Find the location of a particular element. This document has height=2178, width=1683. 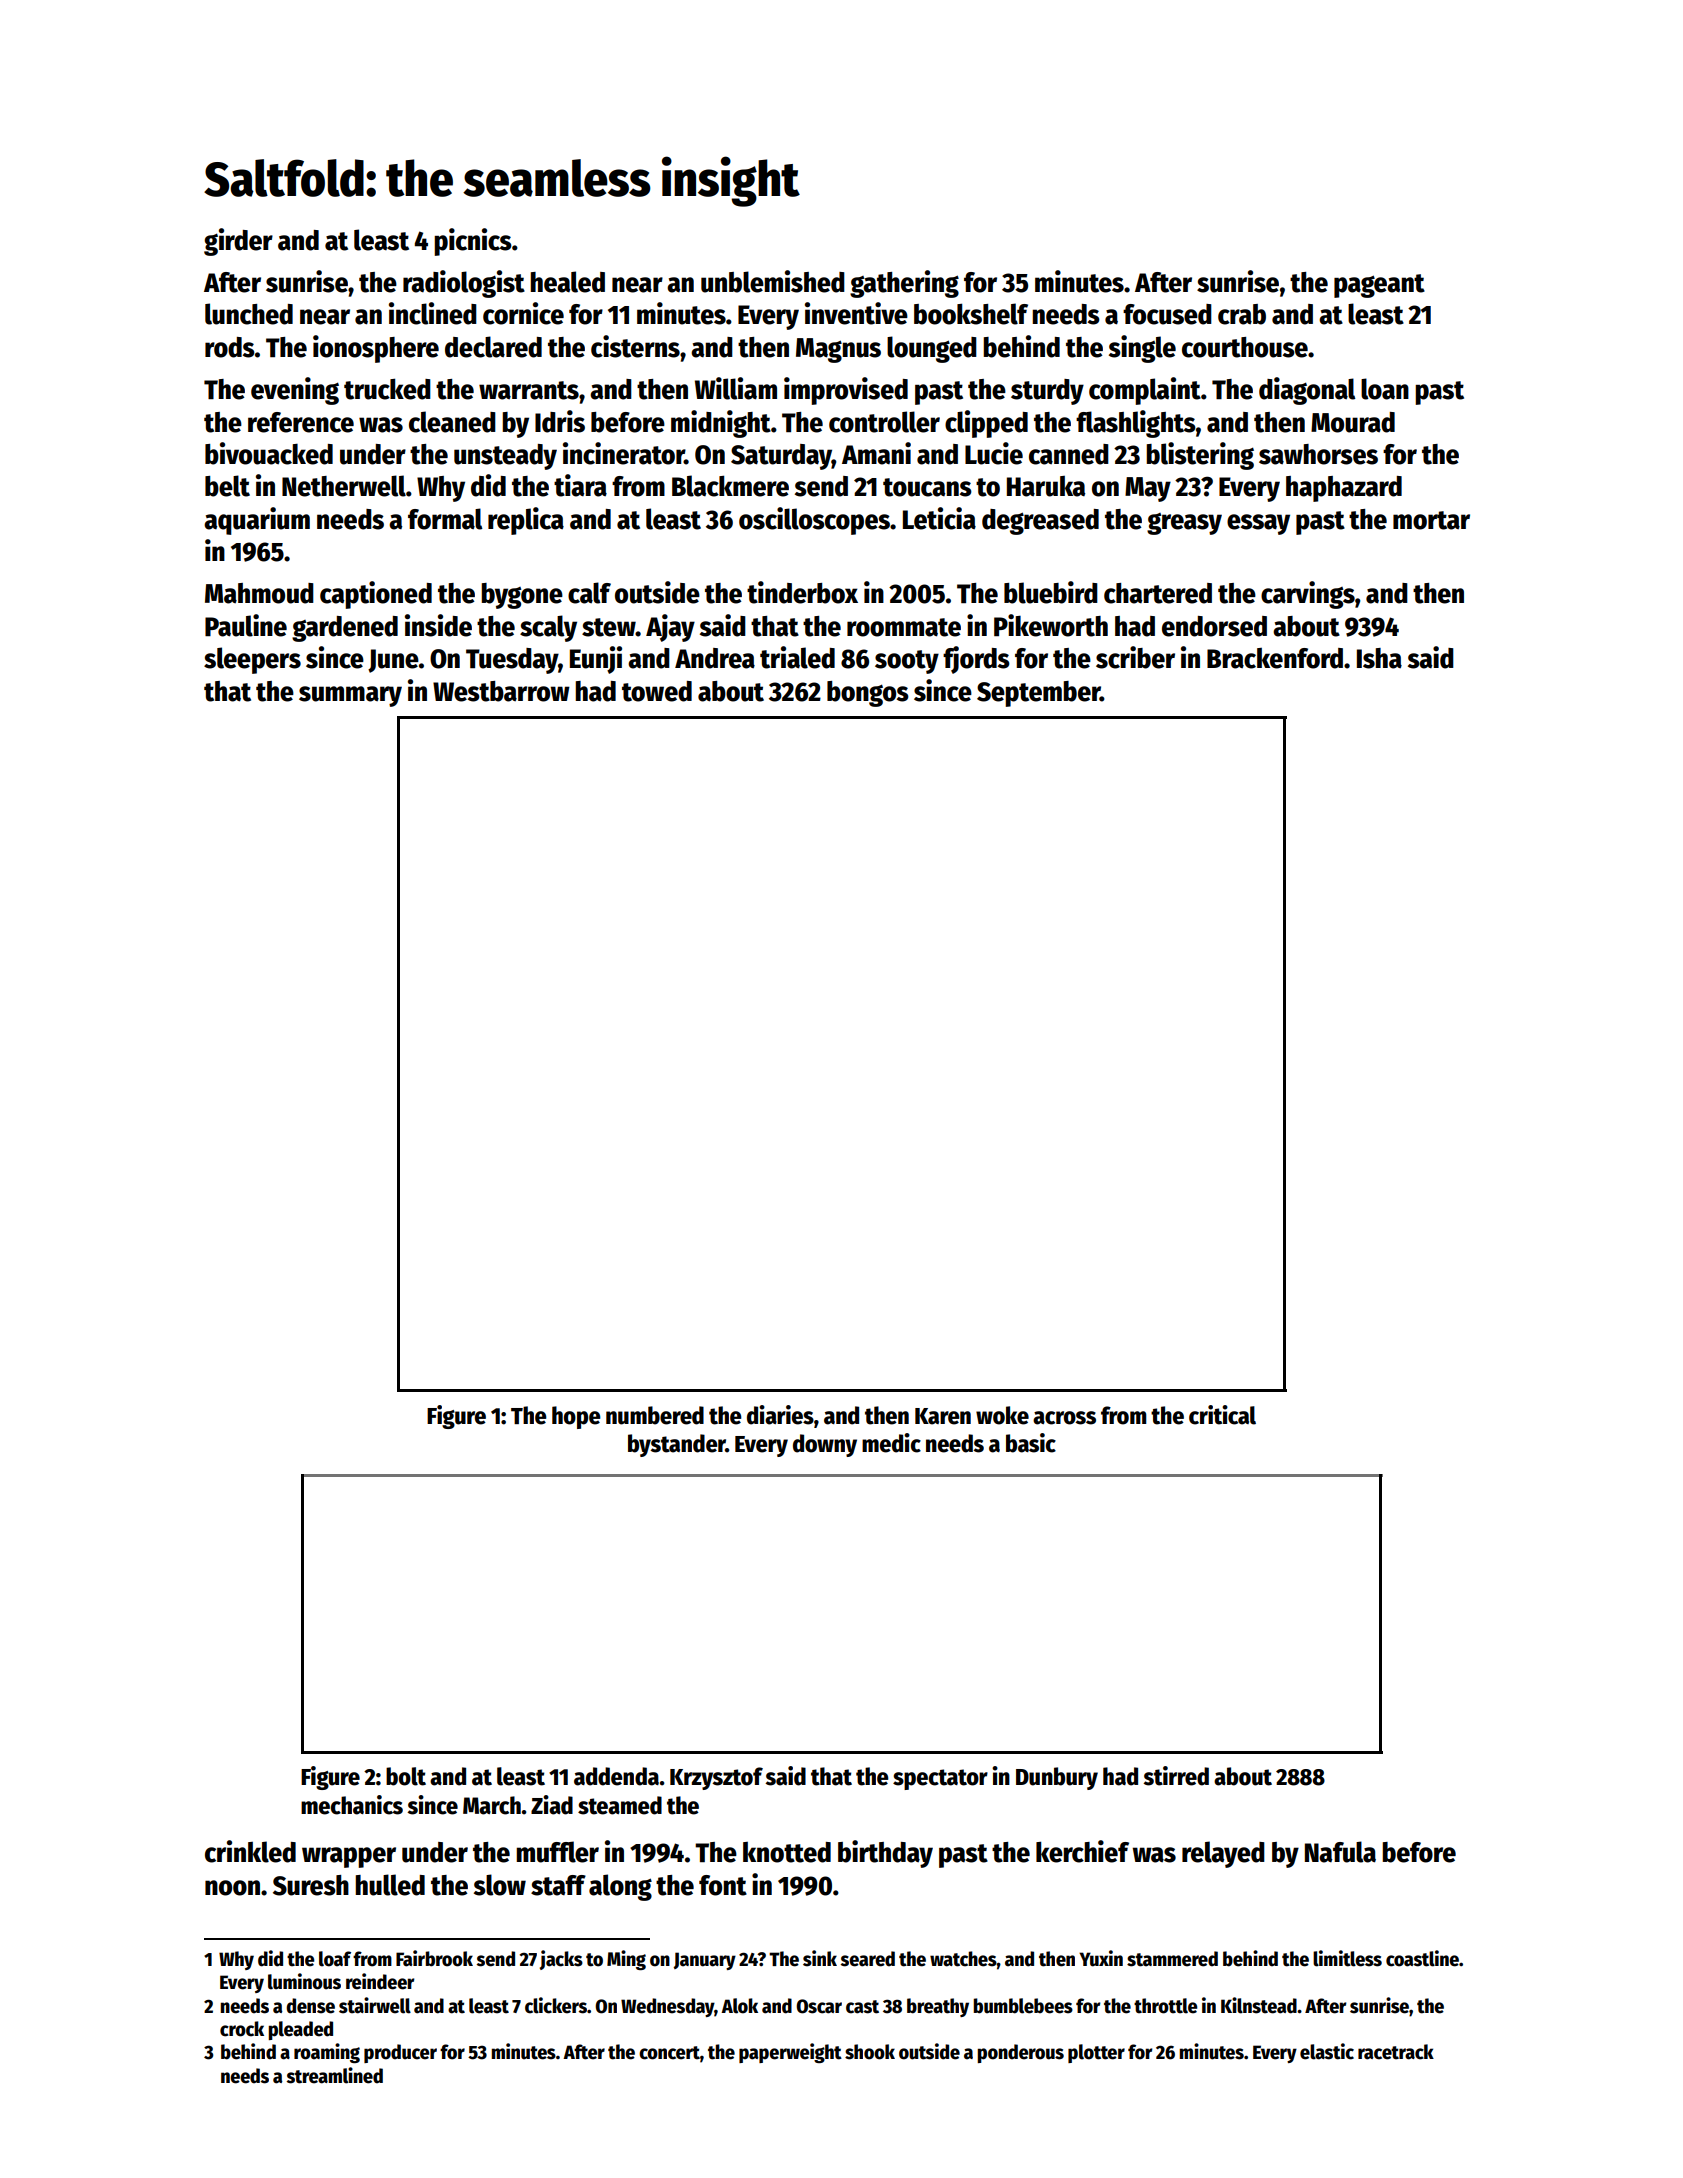

gathering is located at coordinates (904, 284).
